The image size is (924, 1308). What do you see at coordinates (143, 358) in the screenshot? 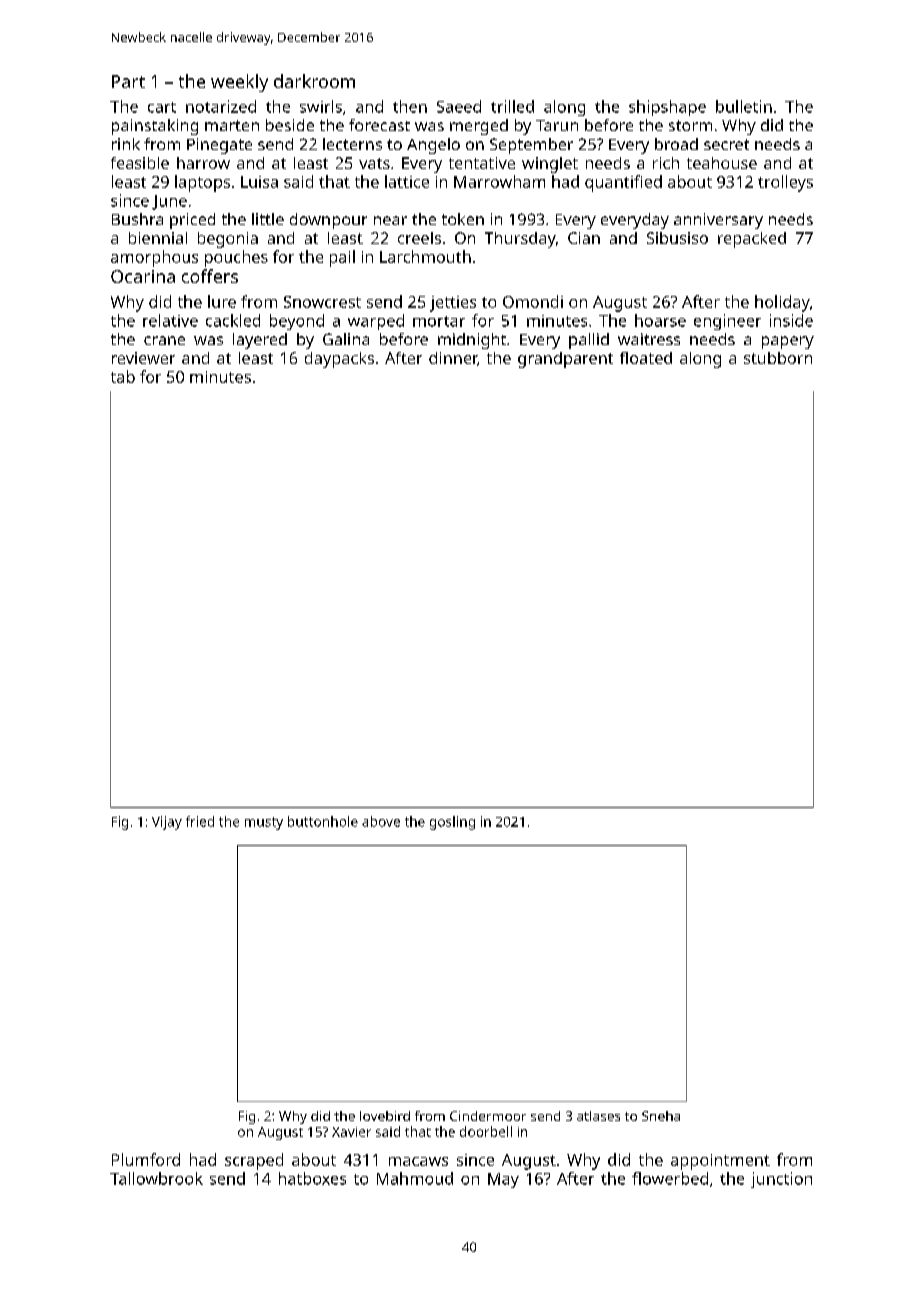
I see `reviewer` at bounding box center [143, 358].
